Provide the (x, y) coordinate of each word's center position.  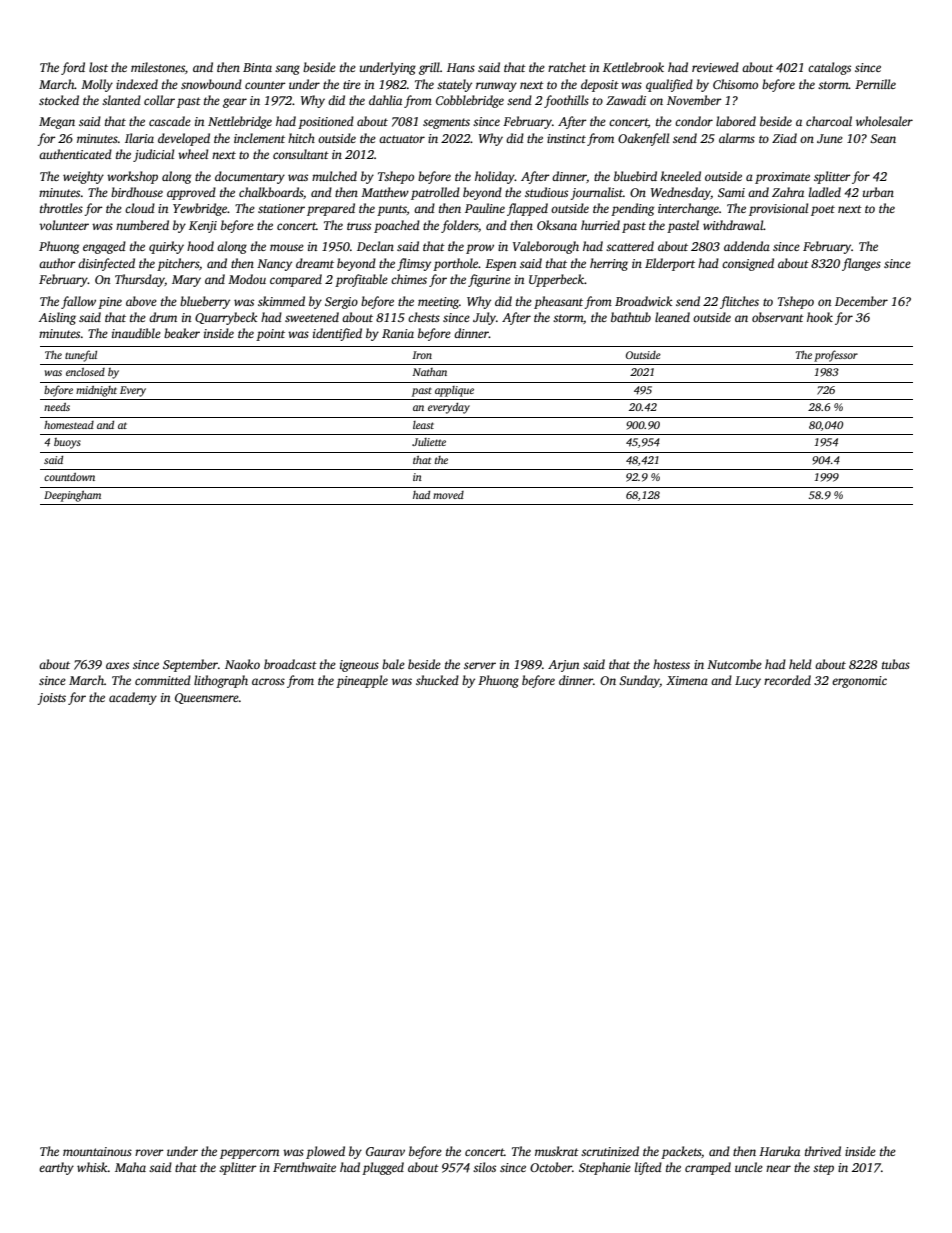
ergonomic (859, 682)
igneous (359, 666)
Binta (257, 67)
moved (448, 495)
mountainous (97, 1151)
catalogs (829, 68)
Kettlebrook (633, 67)
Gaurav (385, 1151)
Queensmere (207, 698)
